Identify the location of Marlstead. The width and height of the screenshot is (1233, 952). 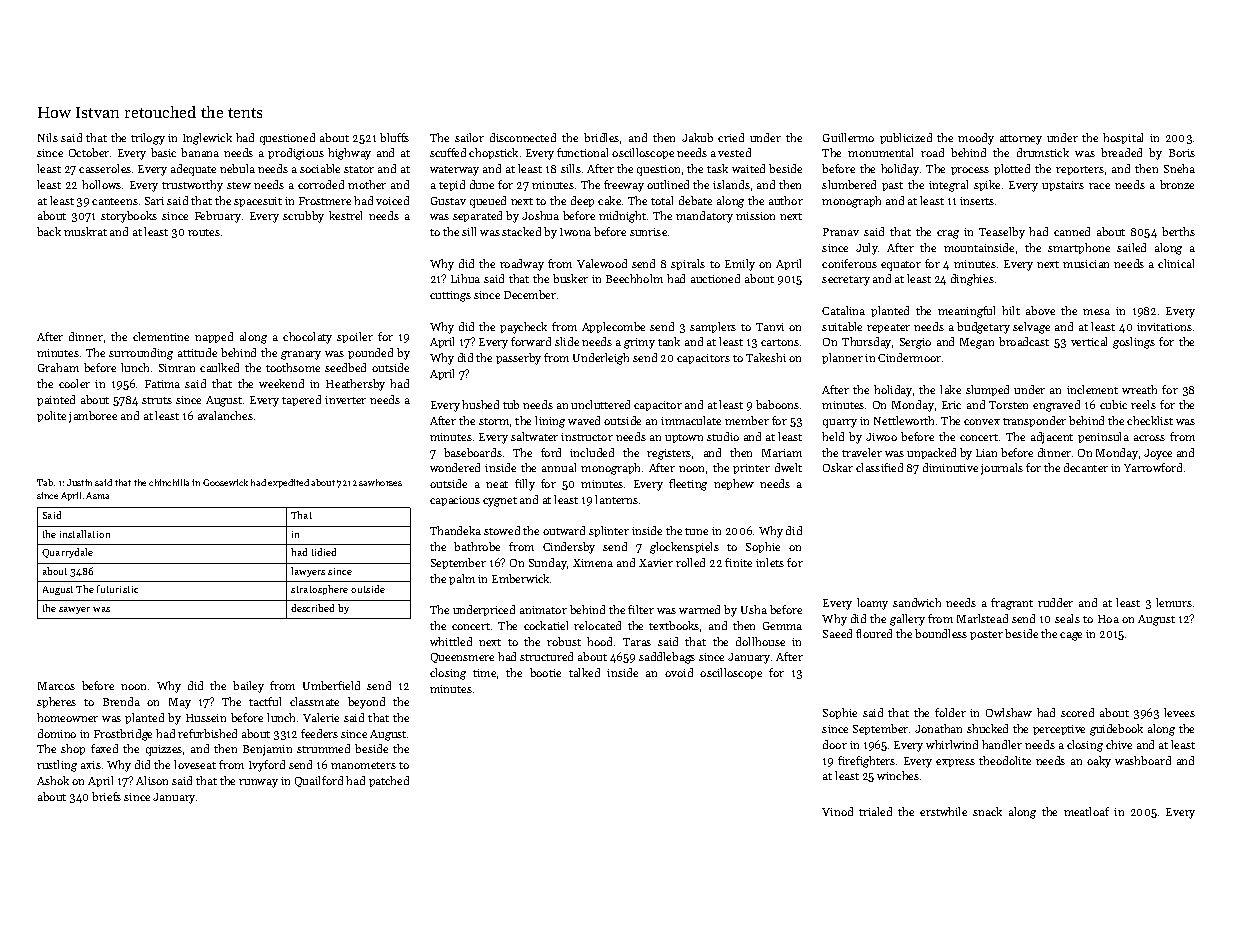
(982, 618).
